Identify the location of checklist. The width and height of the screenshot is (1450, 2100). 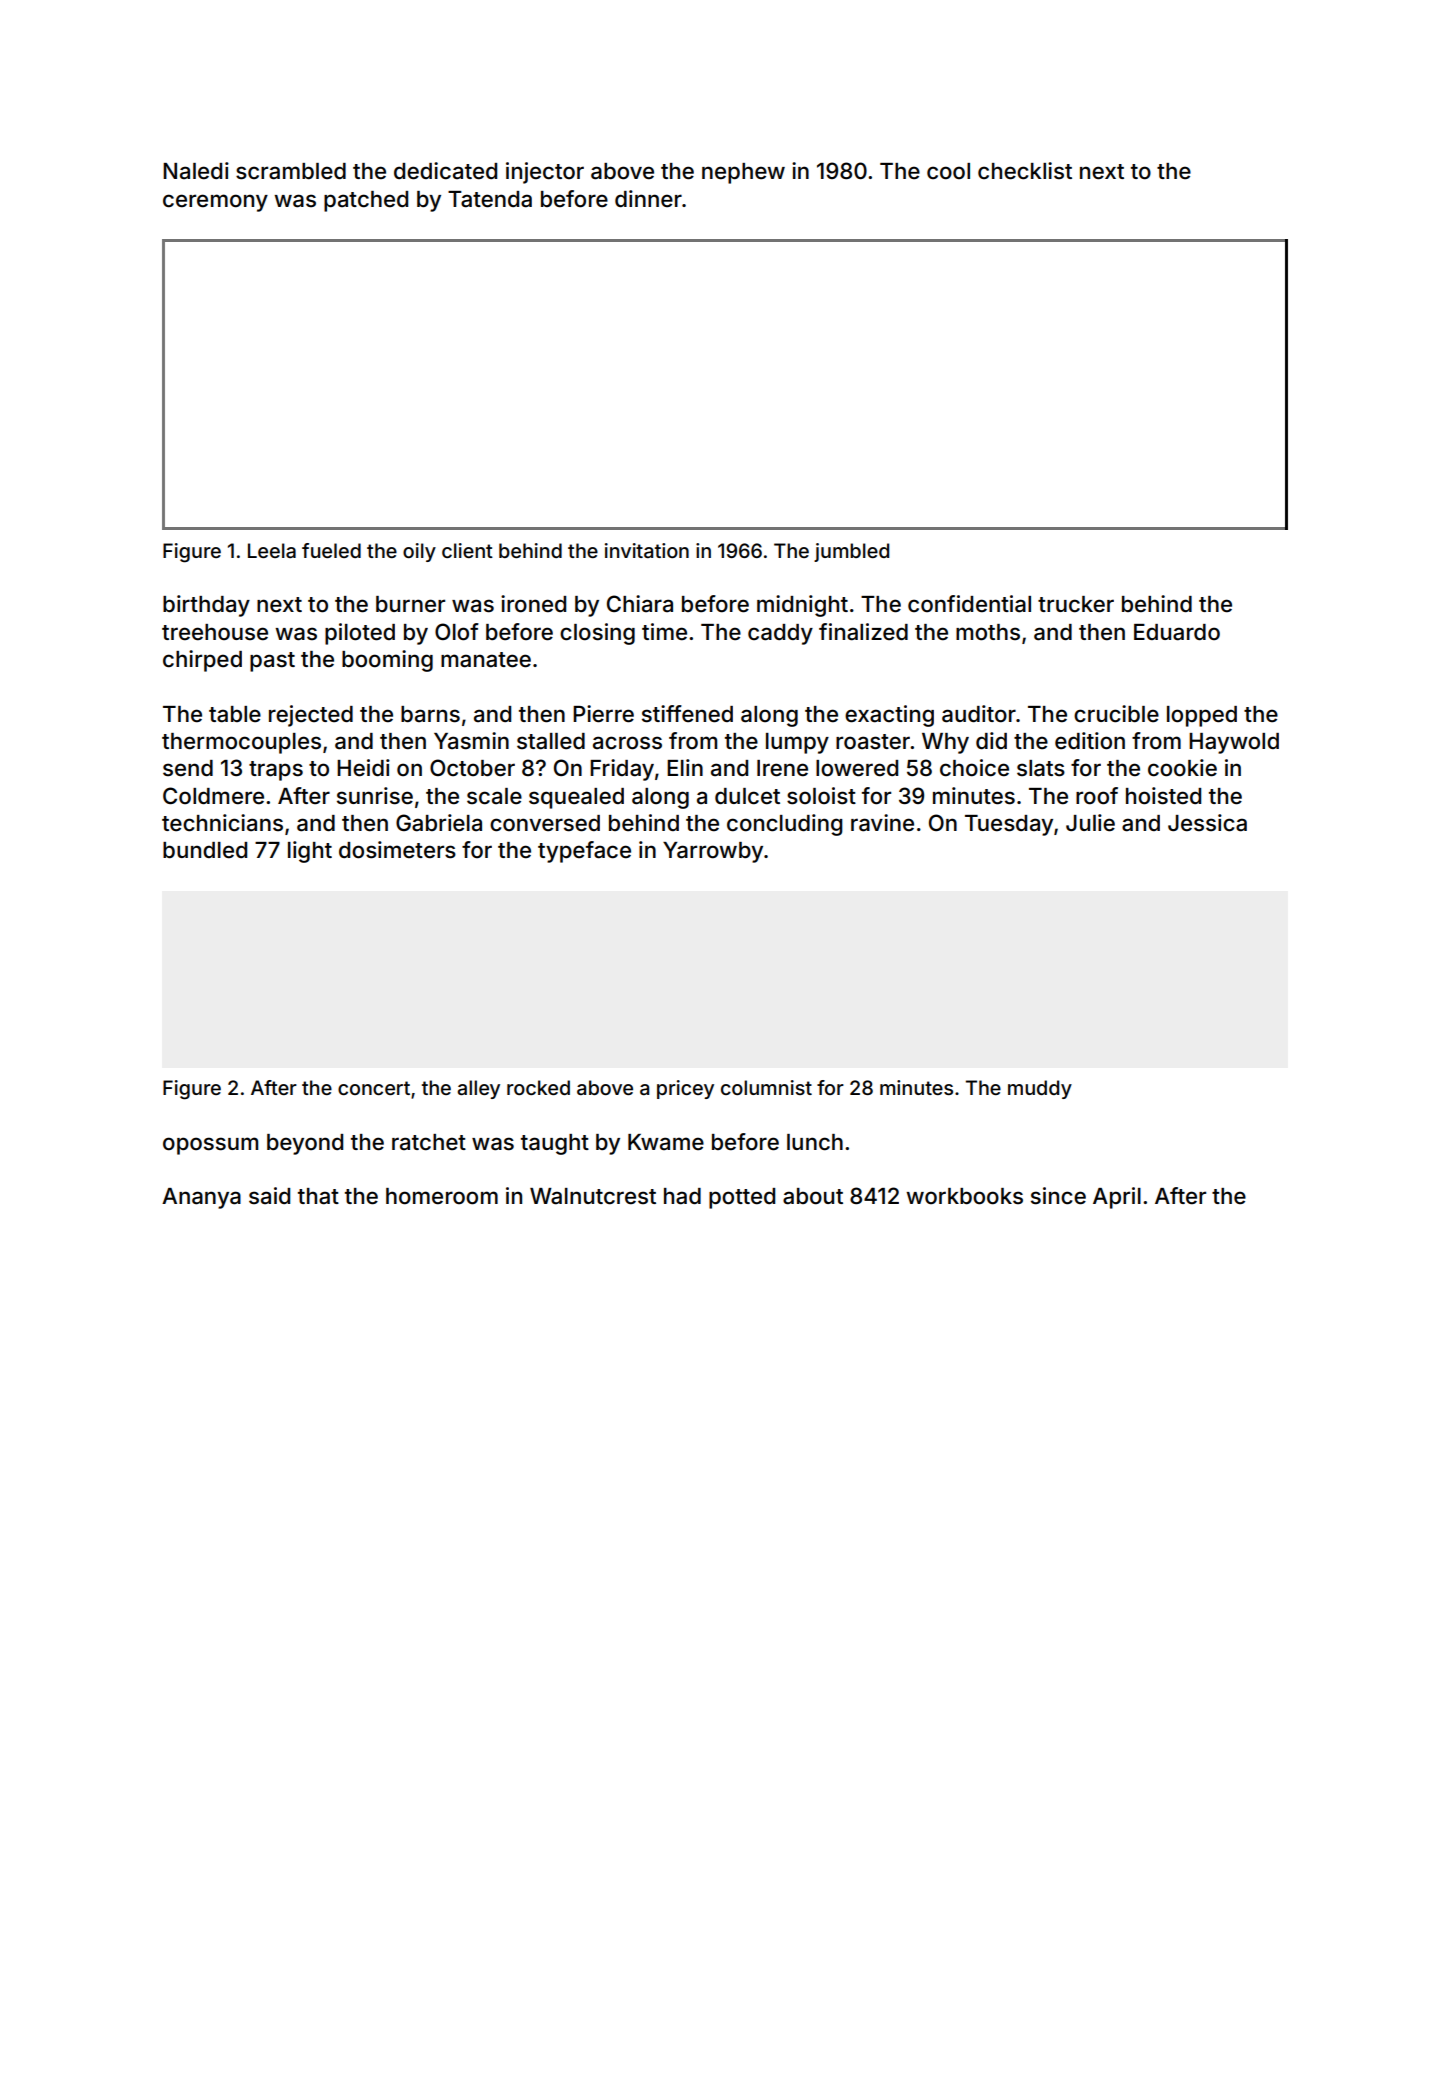
(1025, 171).
